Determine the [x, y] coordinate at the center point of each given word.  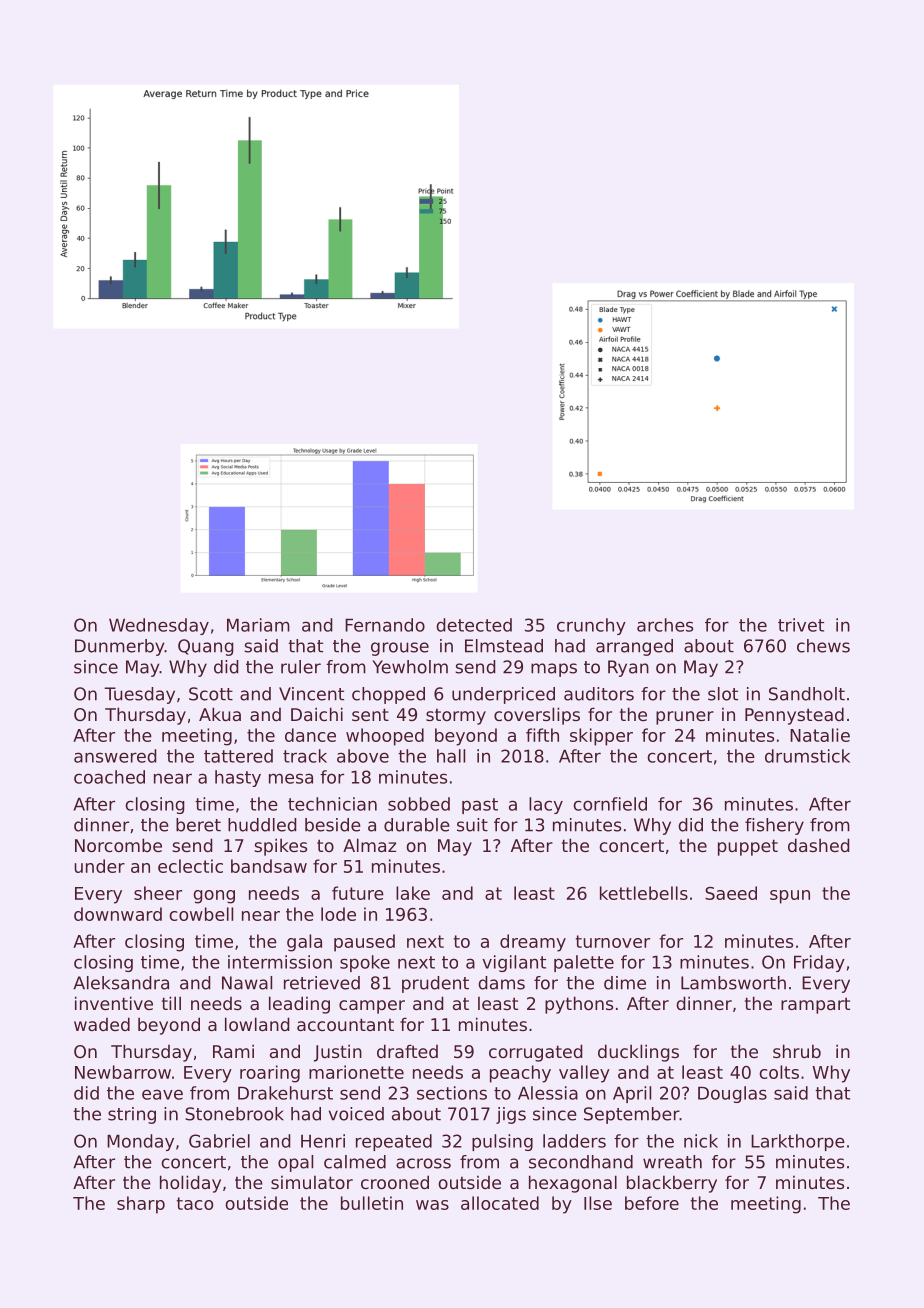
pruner [685, 718]
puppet [748, 847]
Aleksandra [121, 983]
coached [109, 777]
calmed [355, 1162]
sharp [141, 1205]
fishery [774, 826]
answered [115, 756]
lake [413, 893]
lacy [546, 805]
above [363, 756]
